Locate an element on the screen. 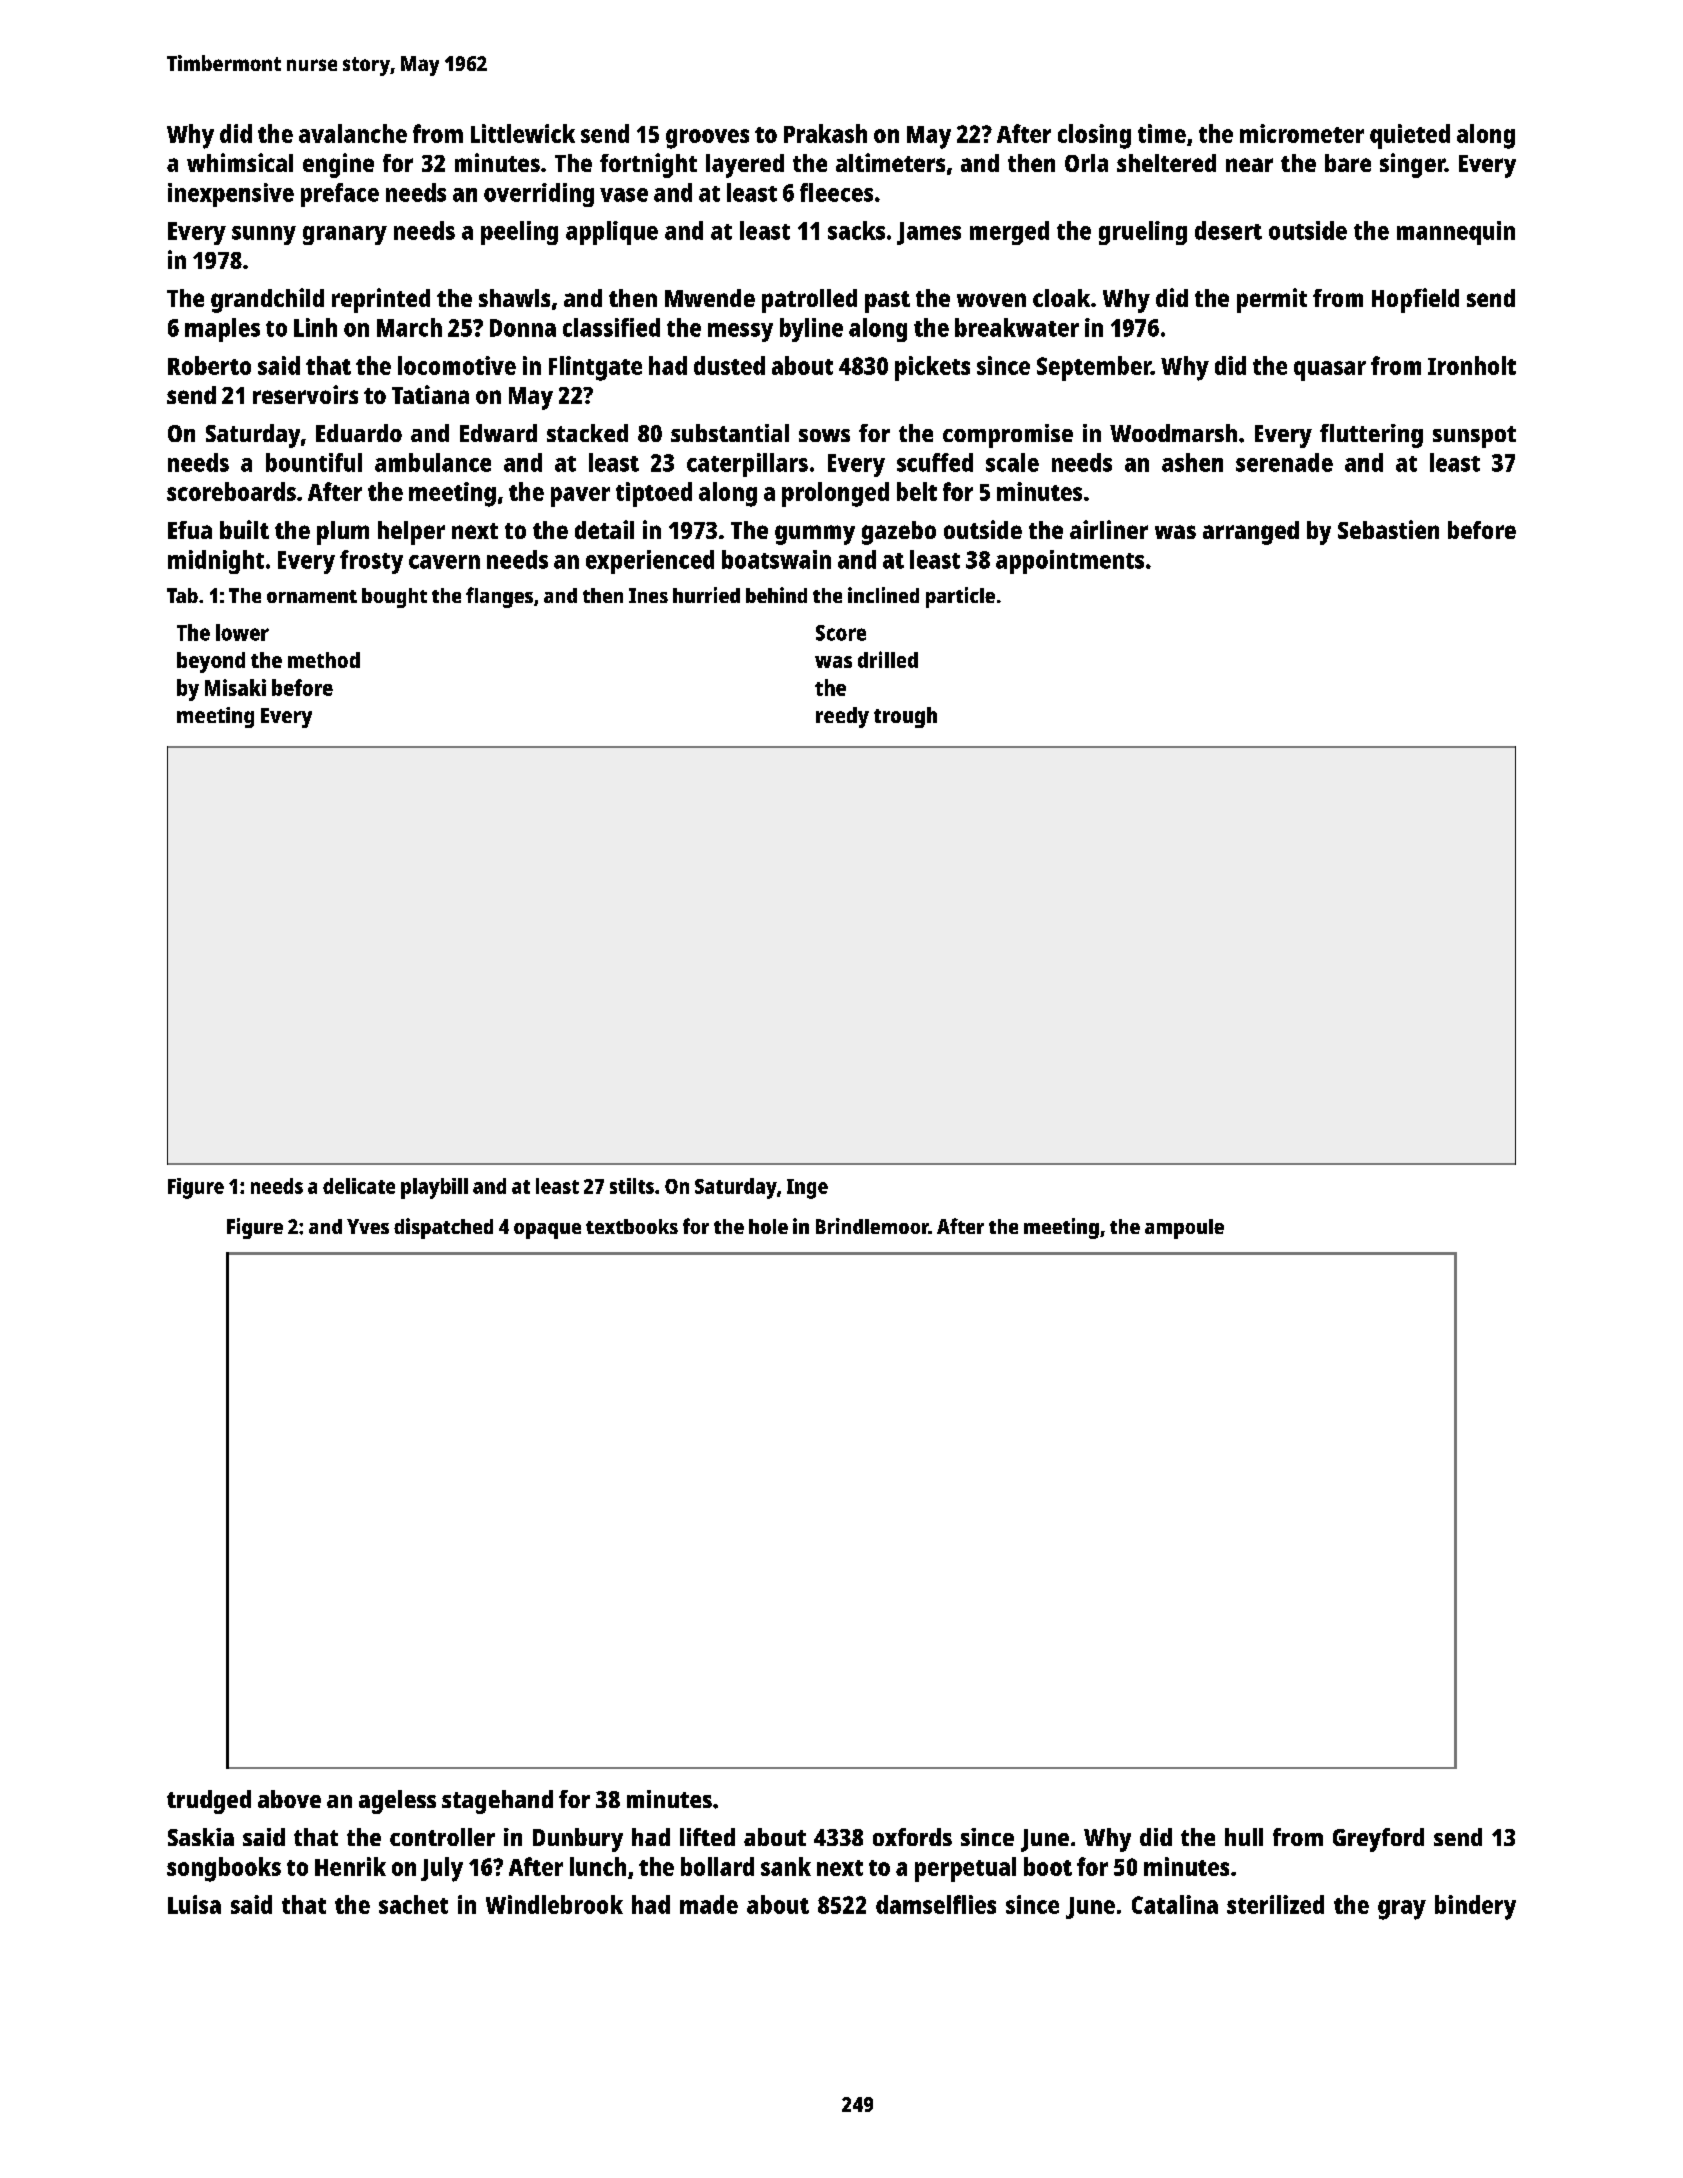  compromise is located at coordinates (1008, 436).
